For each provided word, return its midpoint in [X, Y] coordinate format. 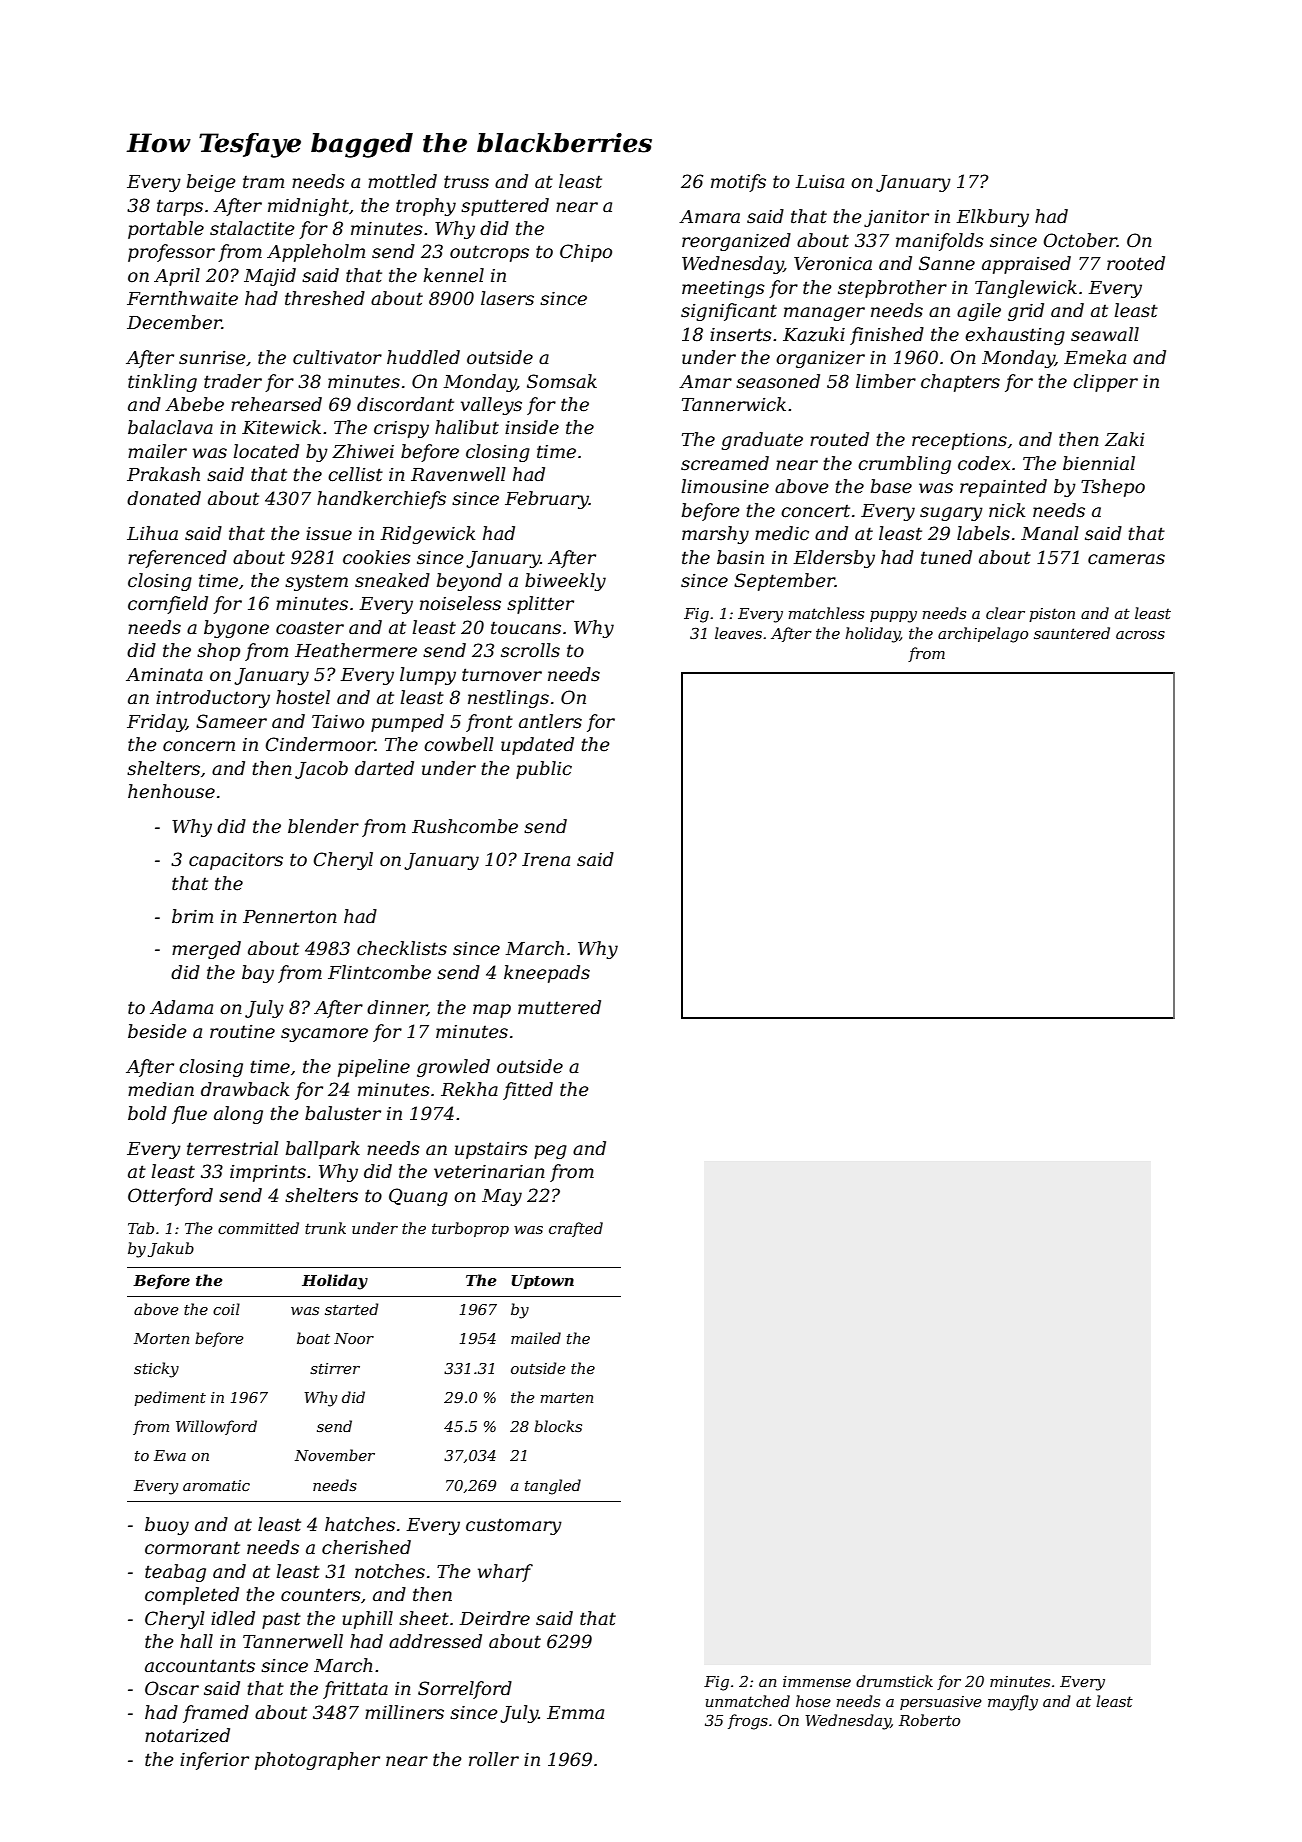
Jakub [171, 1249]
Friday [156, 723]
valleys [491, 406]
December [174, 322]
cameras [1126, 559]
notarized [187, 1735]
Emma [575, 1712]
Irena [546, 860]
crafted [576, 1229]
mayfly [1013, 1703]
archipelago [983, 635]
